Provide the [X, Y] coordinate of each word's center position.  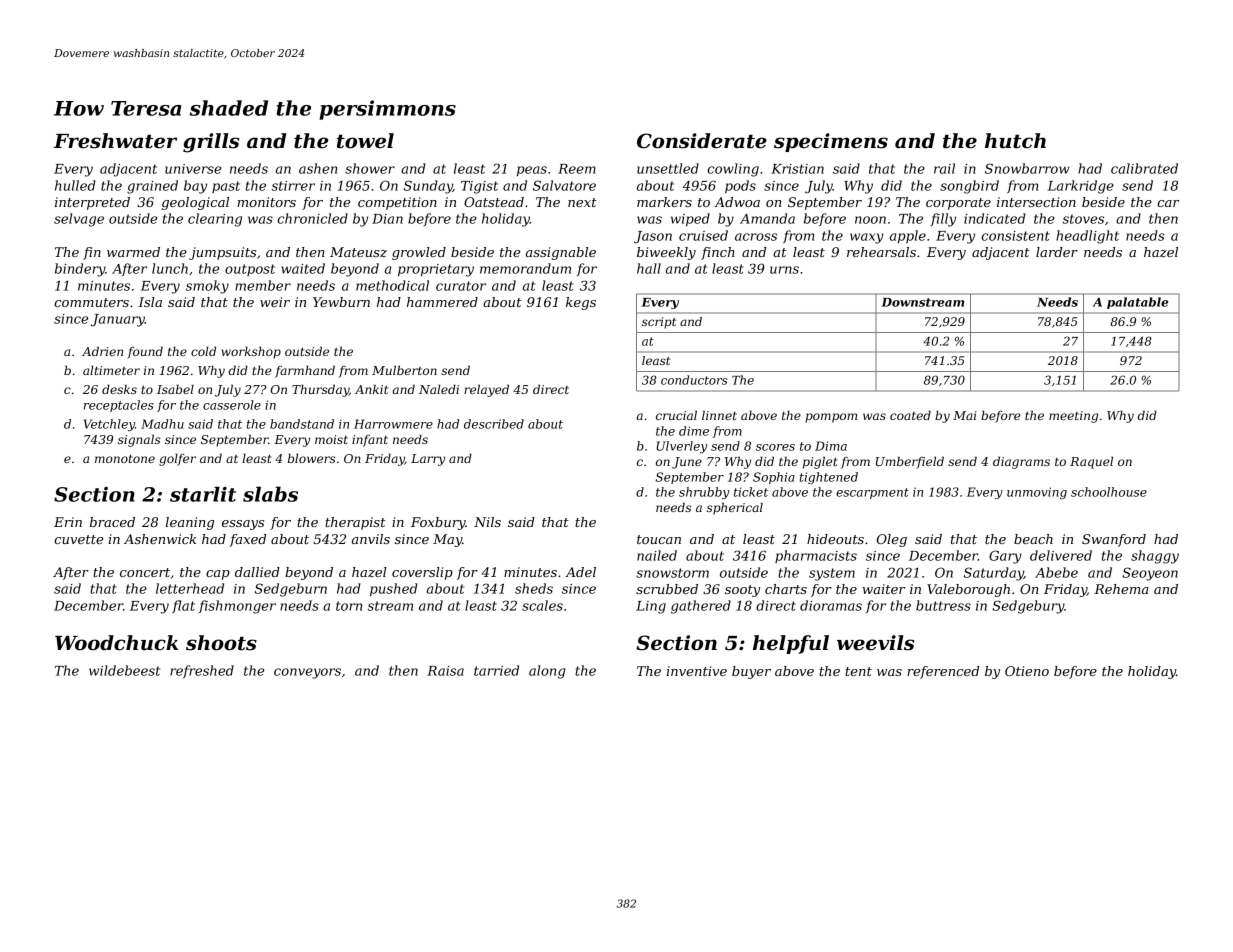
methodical [392, 285]
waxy [867, 238]
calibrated [1144, 168]
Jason [653, 237]
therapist [355, 523]
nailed [657, 555]
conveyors [307, 673]
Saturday [994, 574]
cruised [703, 235]
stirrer [293, 186]
